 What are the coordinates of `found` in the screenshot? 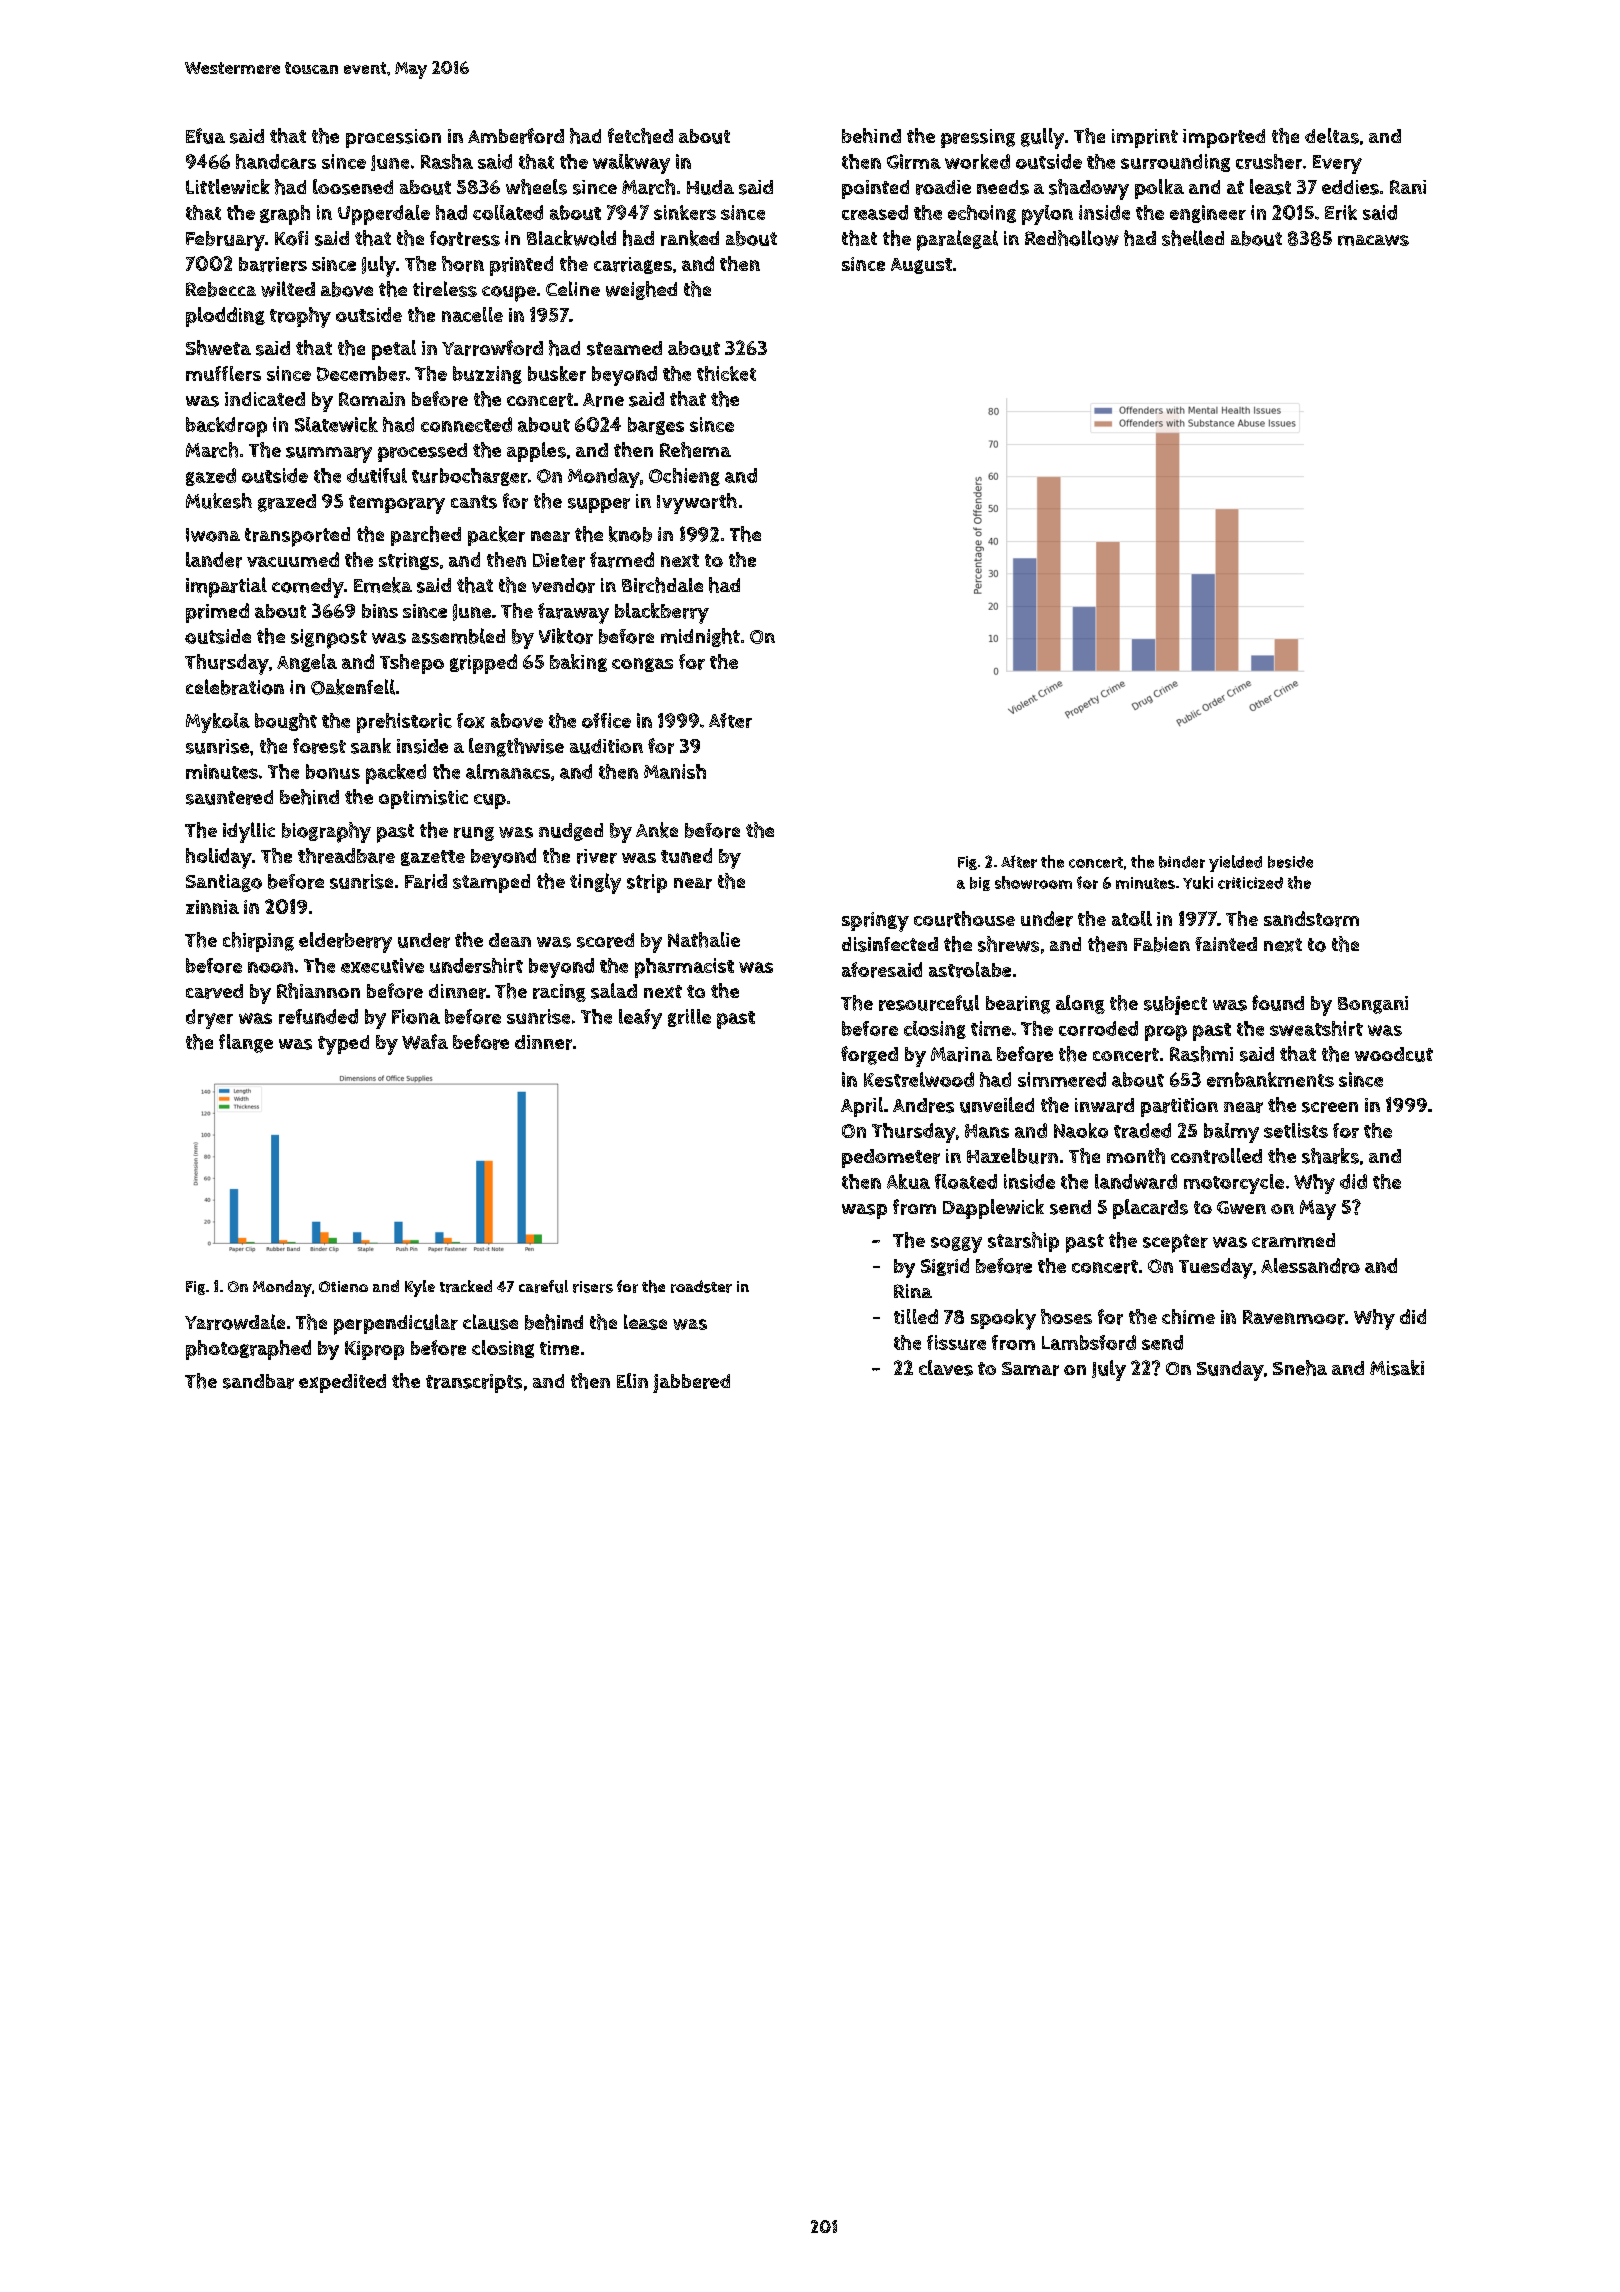 It's located at (1278, 1003).
